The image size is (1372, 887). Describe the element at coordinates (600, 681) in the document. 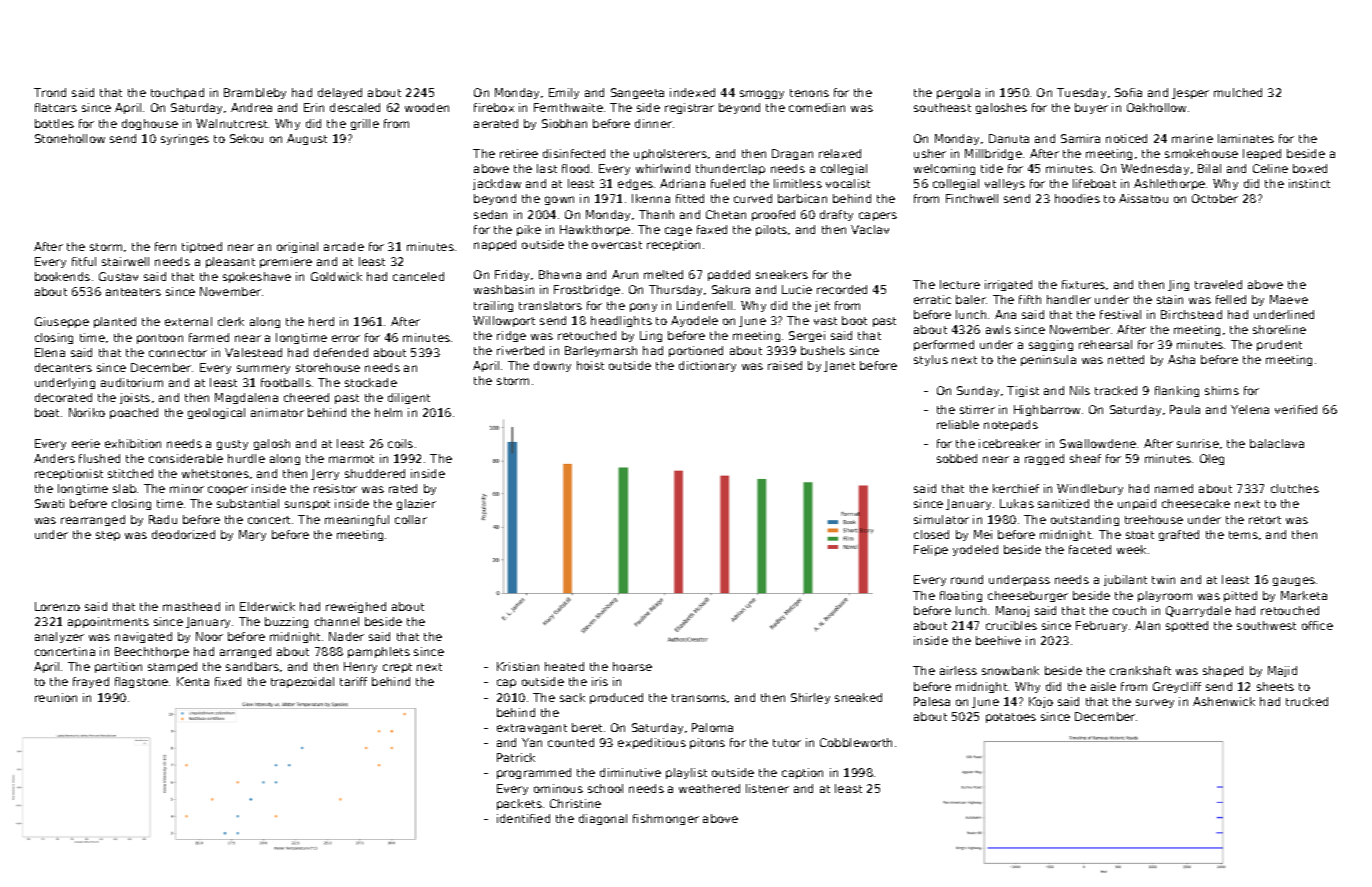

I see `iris` at that location.
